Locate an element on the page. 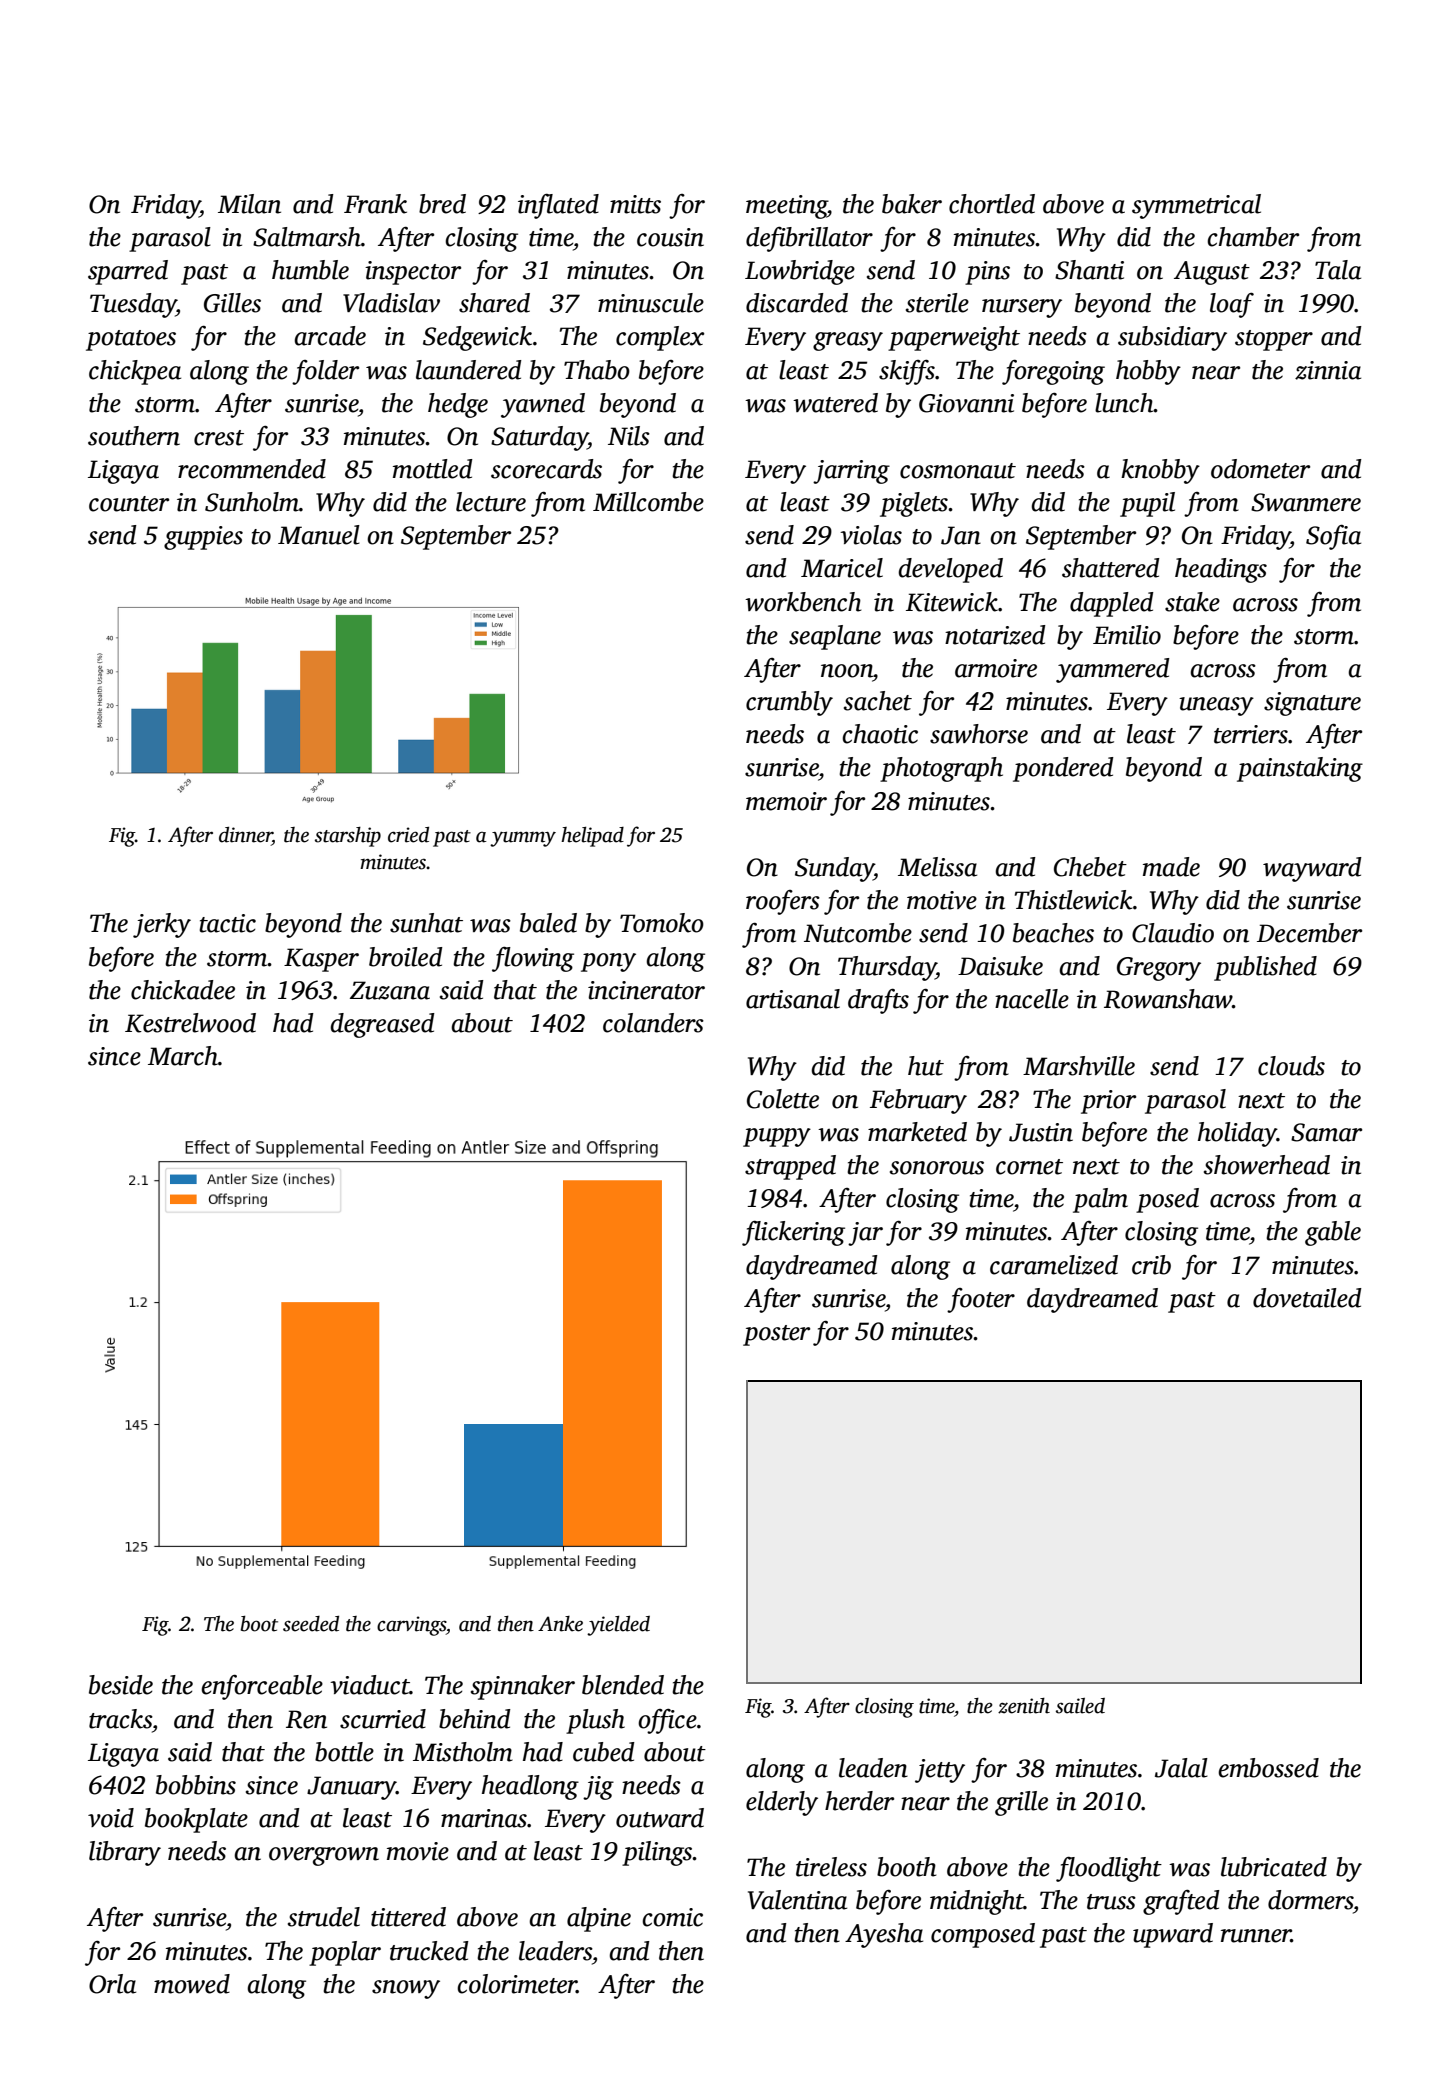 This page has width=1450, height=2100. Kestrelwood is located at coordinates (190, 1023).
